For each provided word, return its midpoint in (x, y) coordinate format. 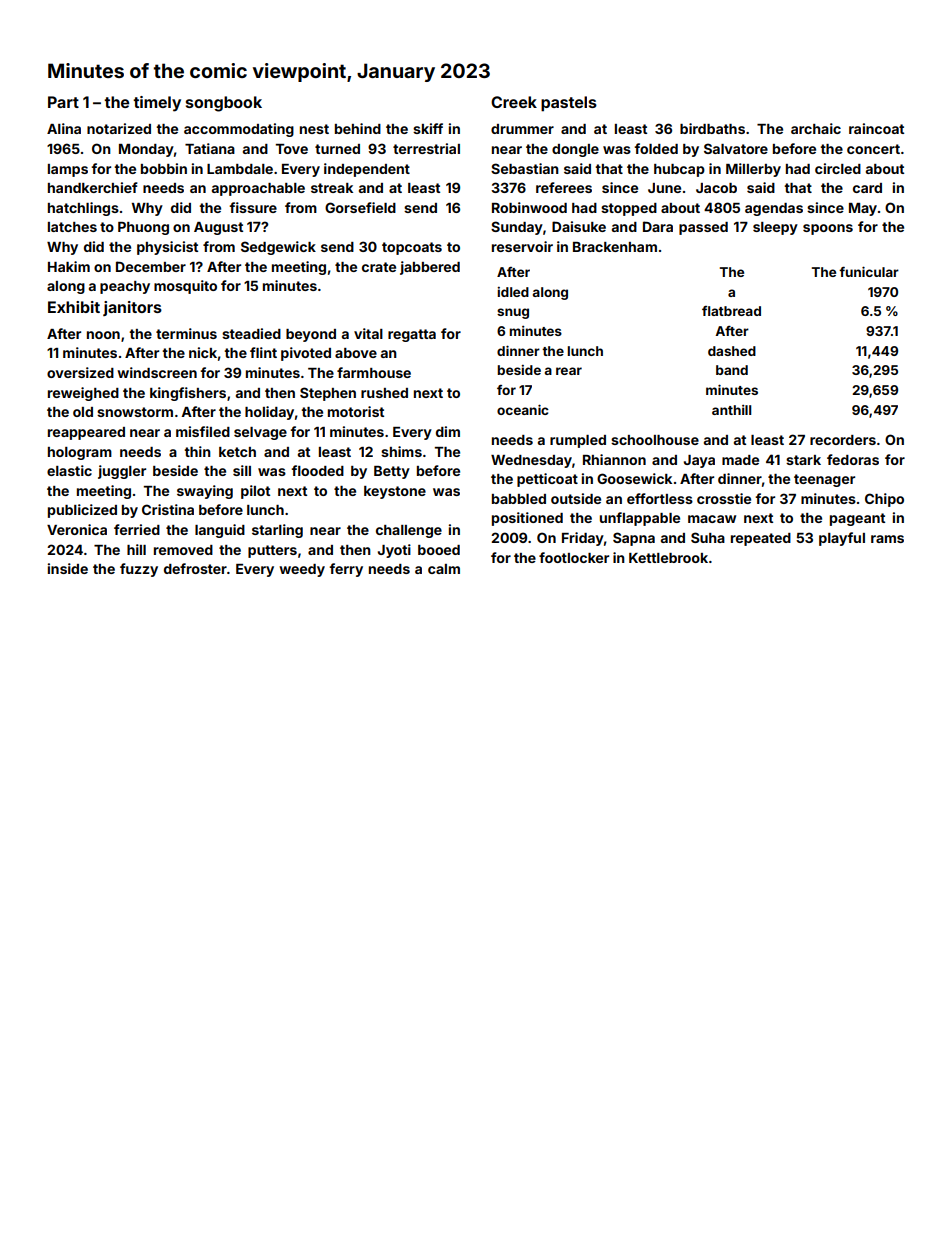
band (732, 370)
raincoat (876, 128)
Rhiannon (614, 459)
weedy (302, 570)
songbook (224, 104)
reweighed (83, 394)
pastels (569, 104)
